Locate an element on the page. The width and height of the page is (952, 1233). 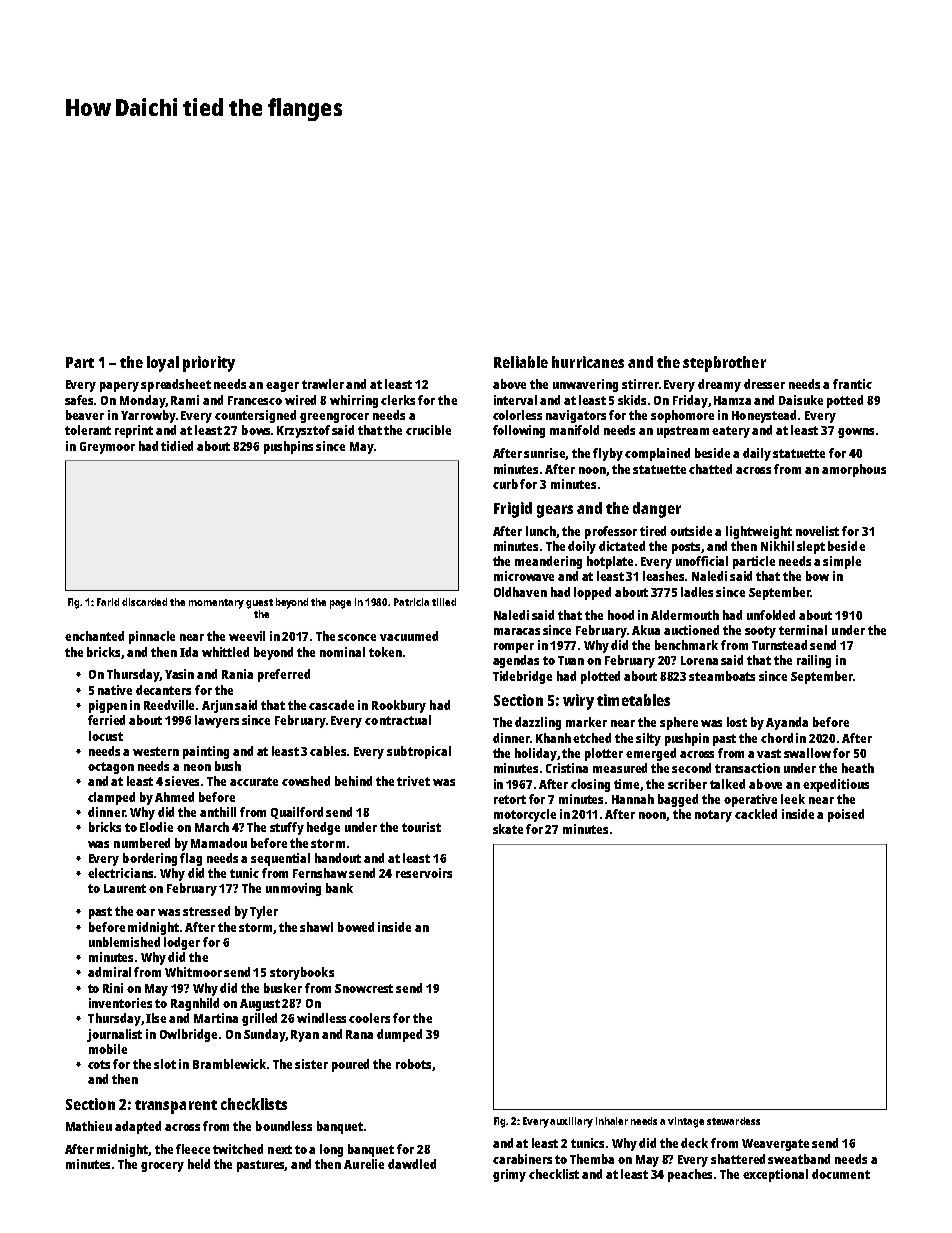
reservoirs is located at coordinates (424, 873).
